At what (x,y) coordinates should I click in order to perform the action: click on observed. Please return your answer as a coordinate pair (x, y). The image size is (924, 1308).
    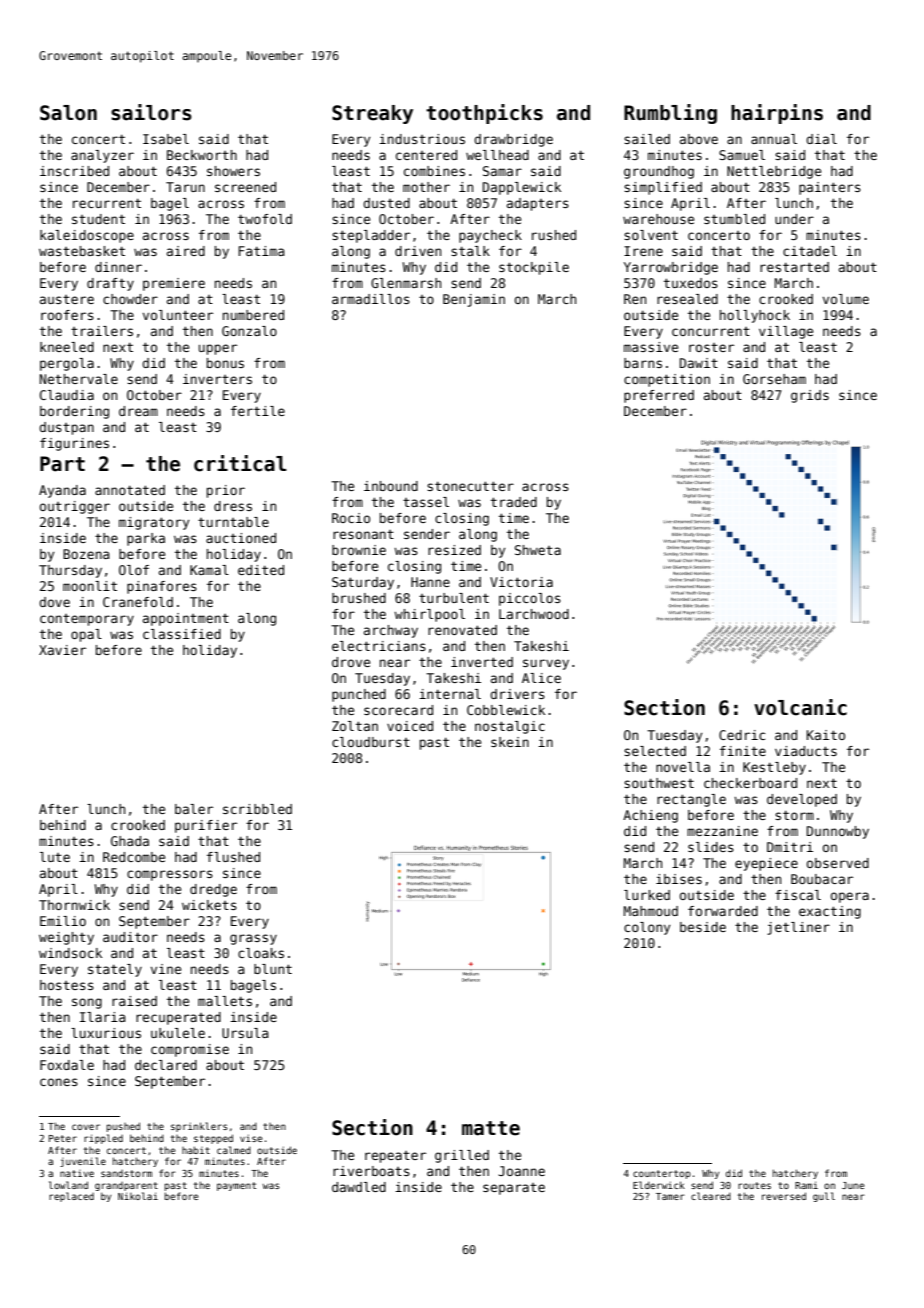
    Looking at the image, I should click on (838, 863).
